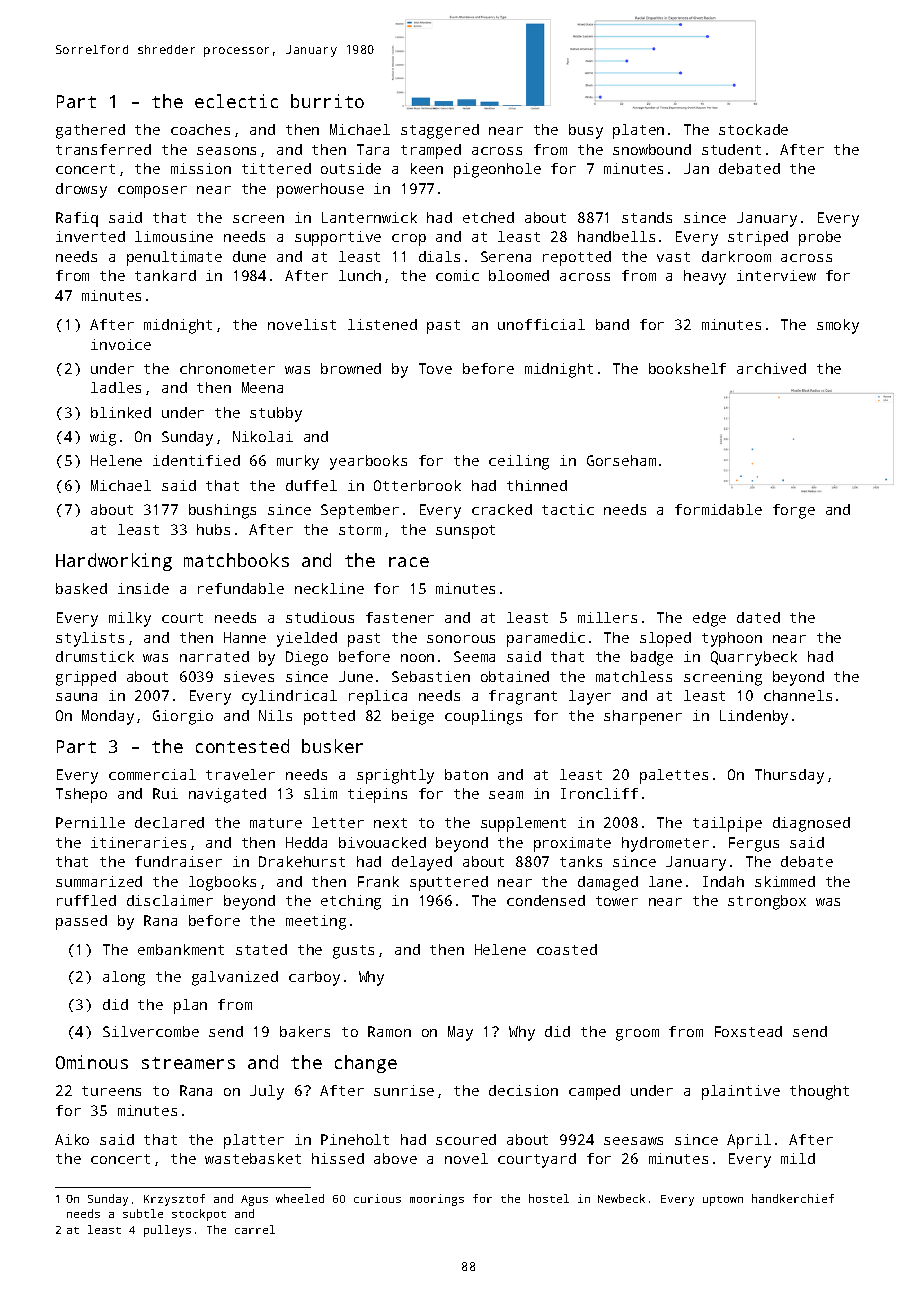 This page has width=924, height=1308. Describe the element at coordinates (474, 656) in the page. I see `Seema` at that location.
